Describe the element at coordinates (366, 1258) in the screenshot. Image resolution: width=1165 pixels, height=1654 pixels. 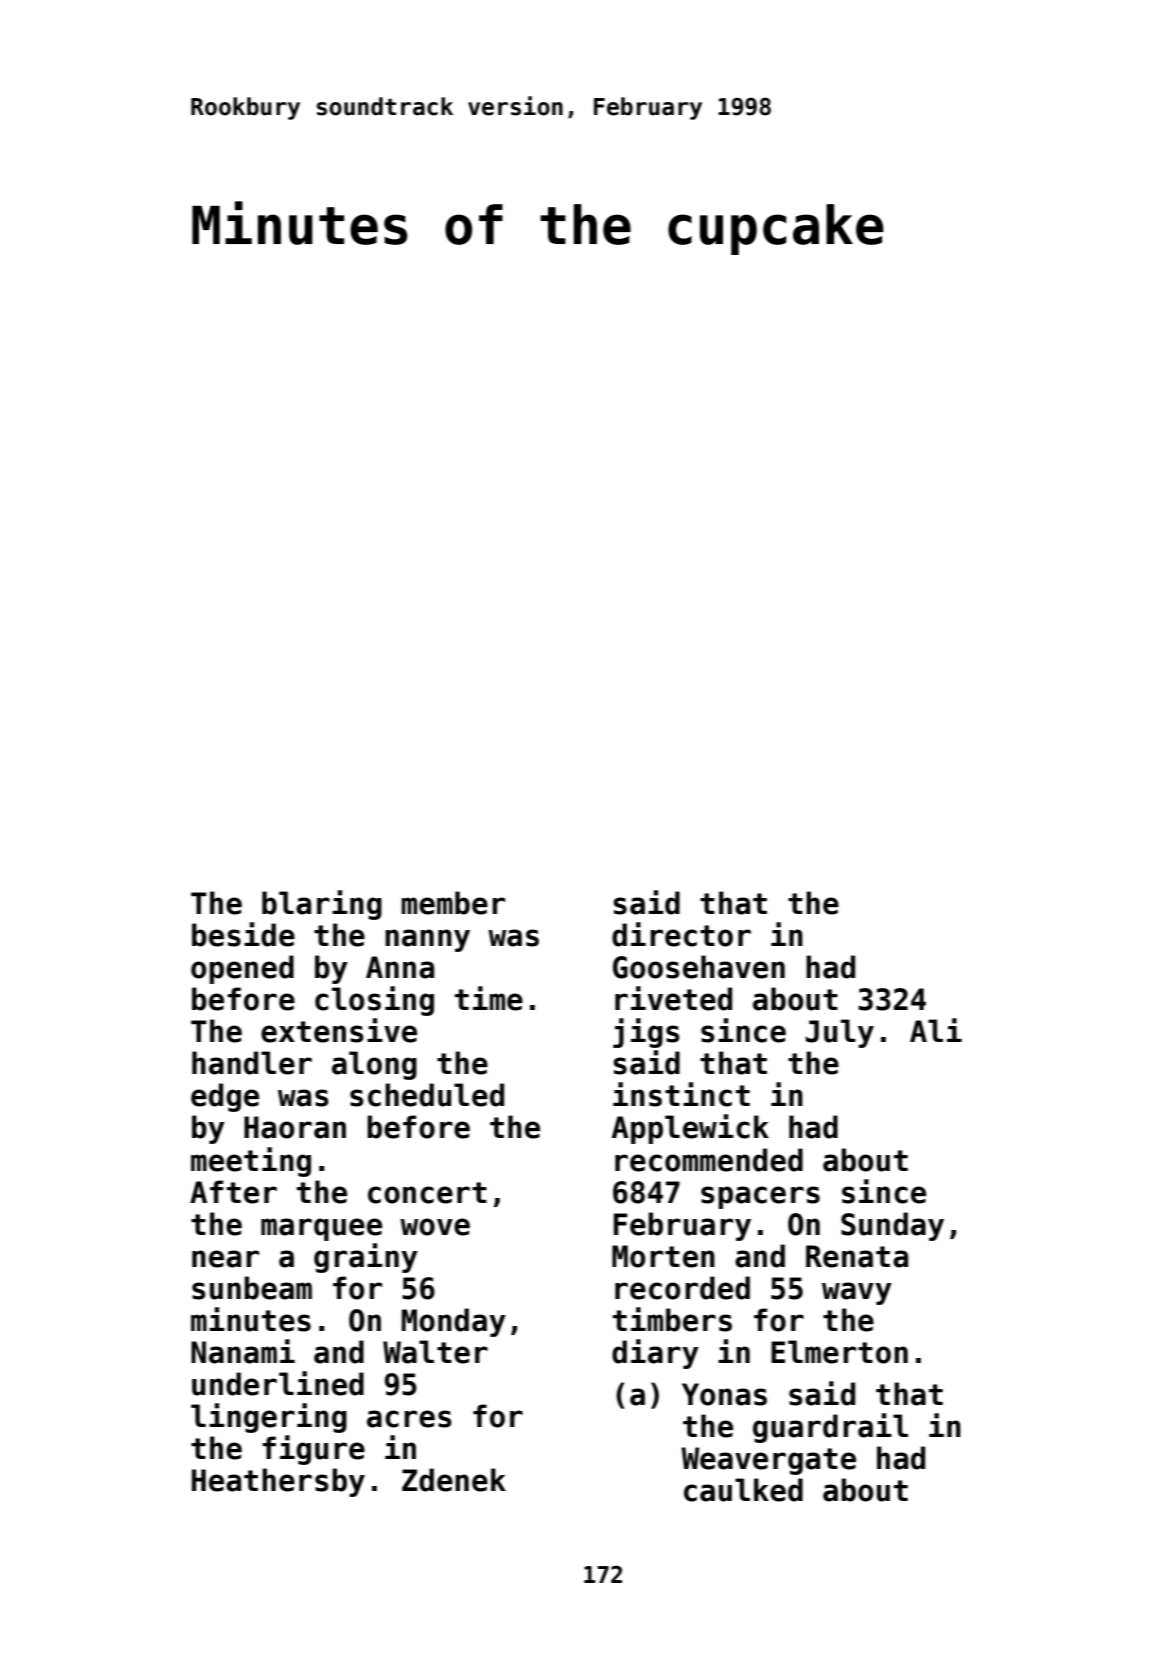
I see `grainy` at that location.
